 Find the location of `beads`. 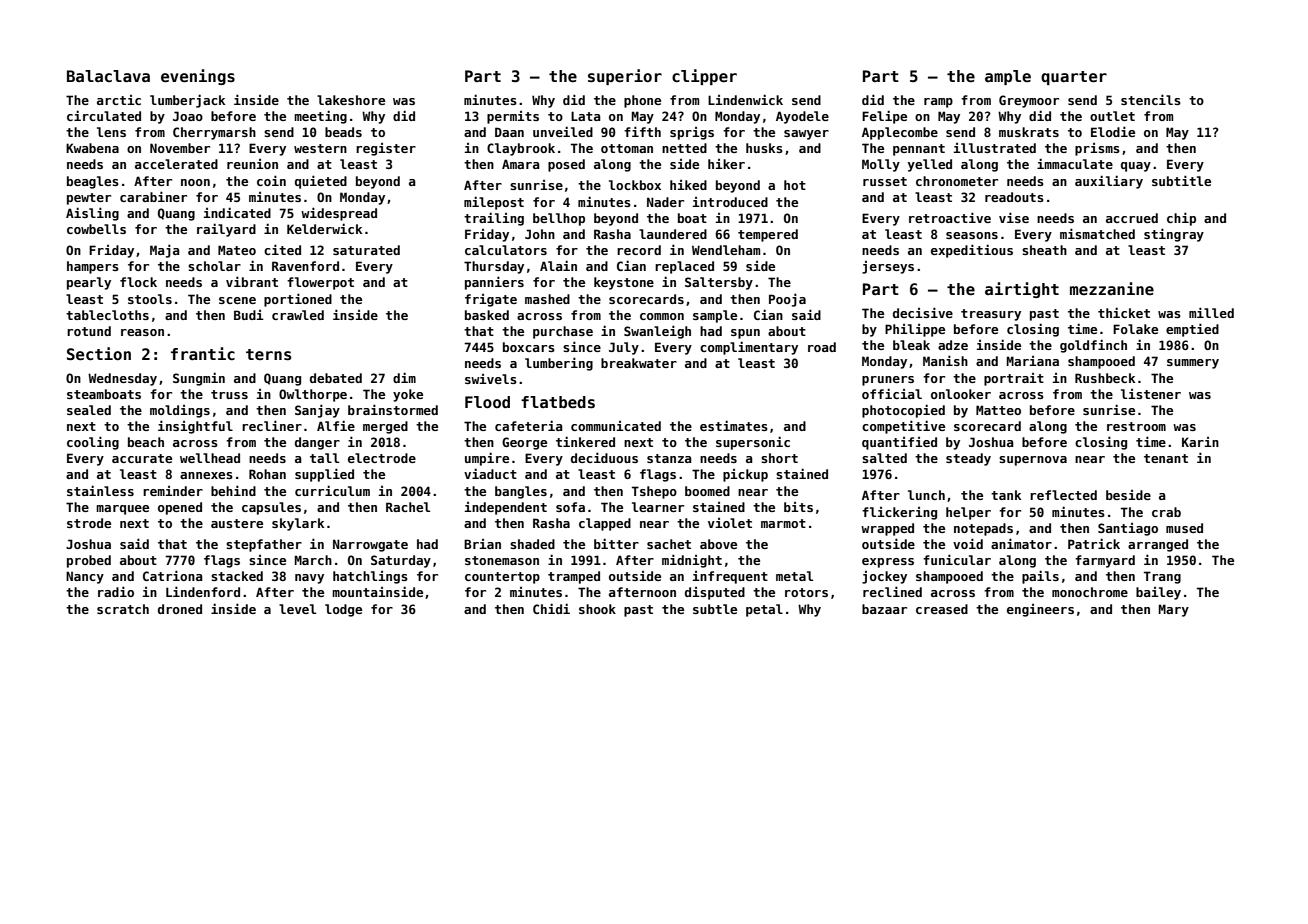

beads is located at coordinates (343, 132).
